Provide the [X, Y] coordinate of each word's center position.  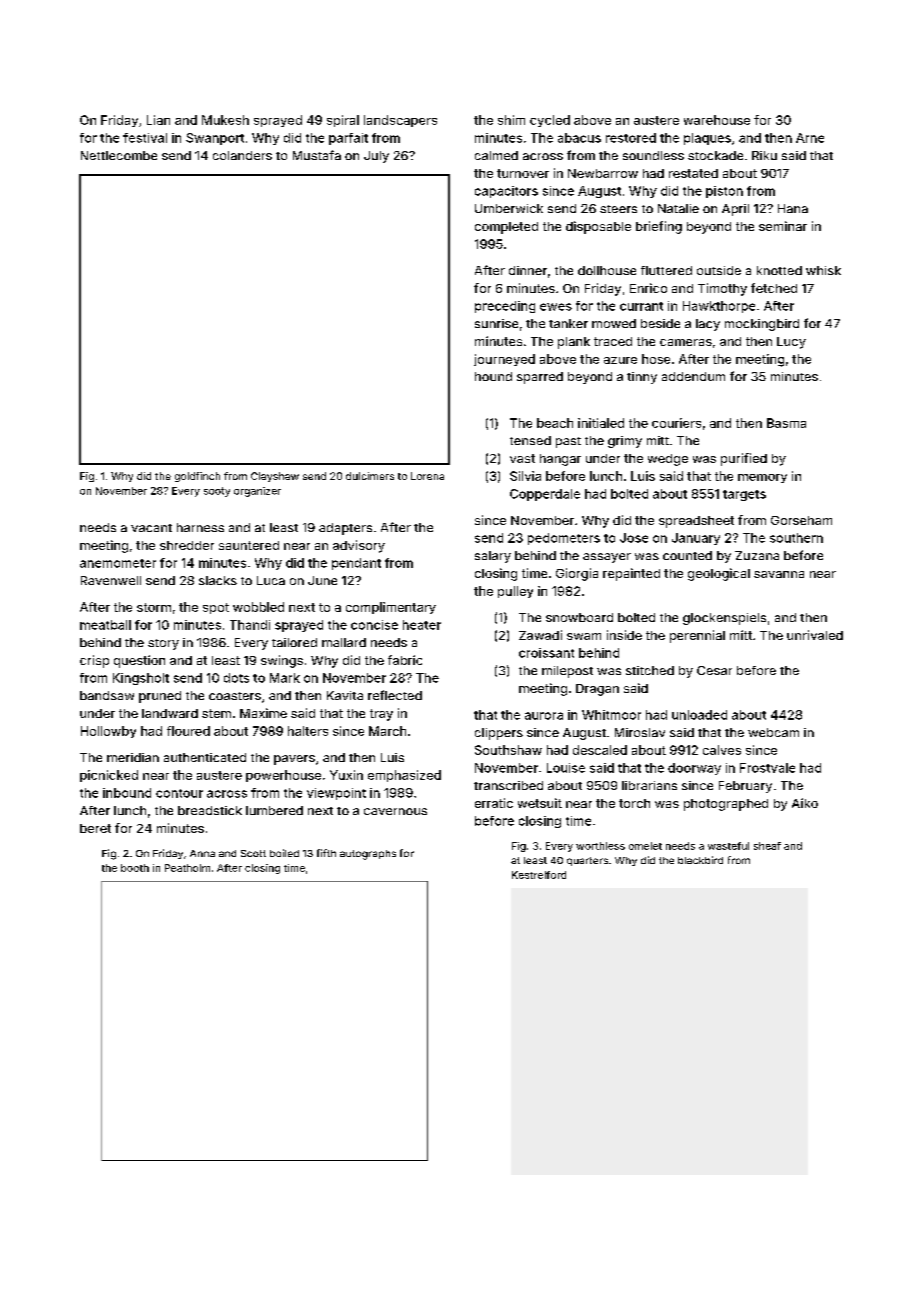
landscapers [400, 121]
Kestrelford [539, 875]
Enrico [648, 288]
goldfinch [197, 477]
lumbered [274, 810]
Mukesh [225, 120]
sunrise [496, 323]
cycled [550, 121]
